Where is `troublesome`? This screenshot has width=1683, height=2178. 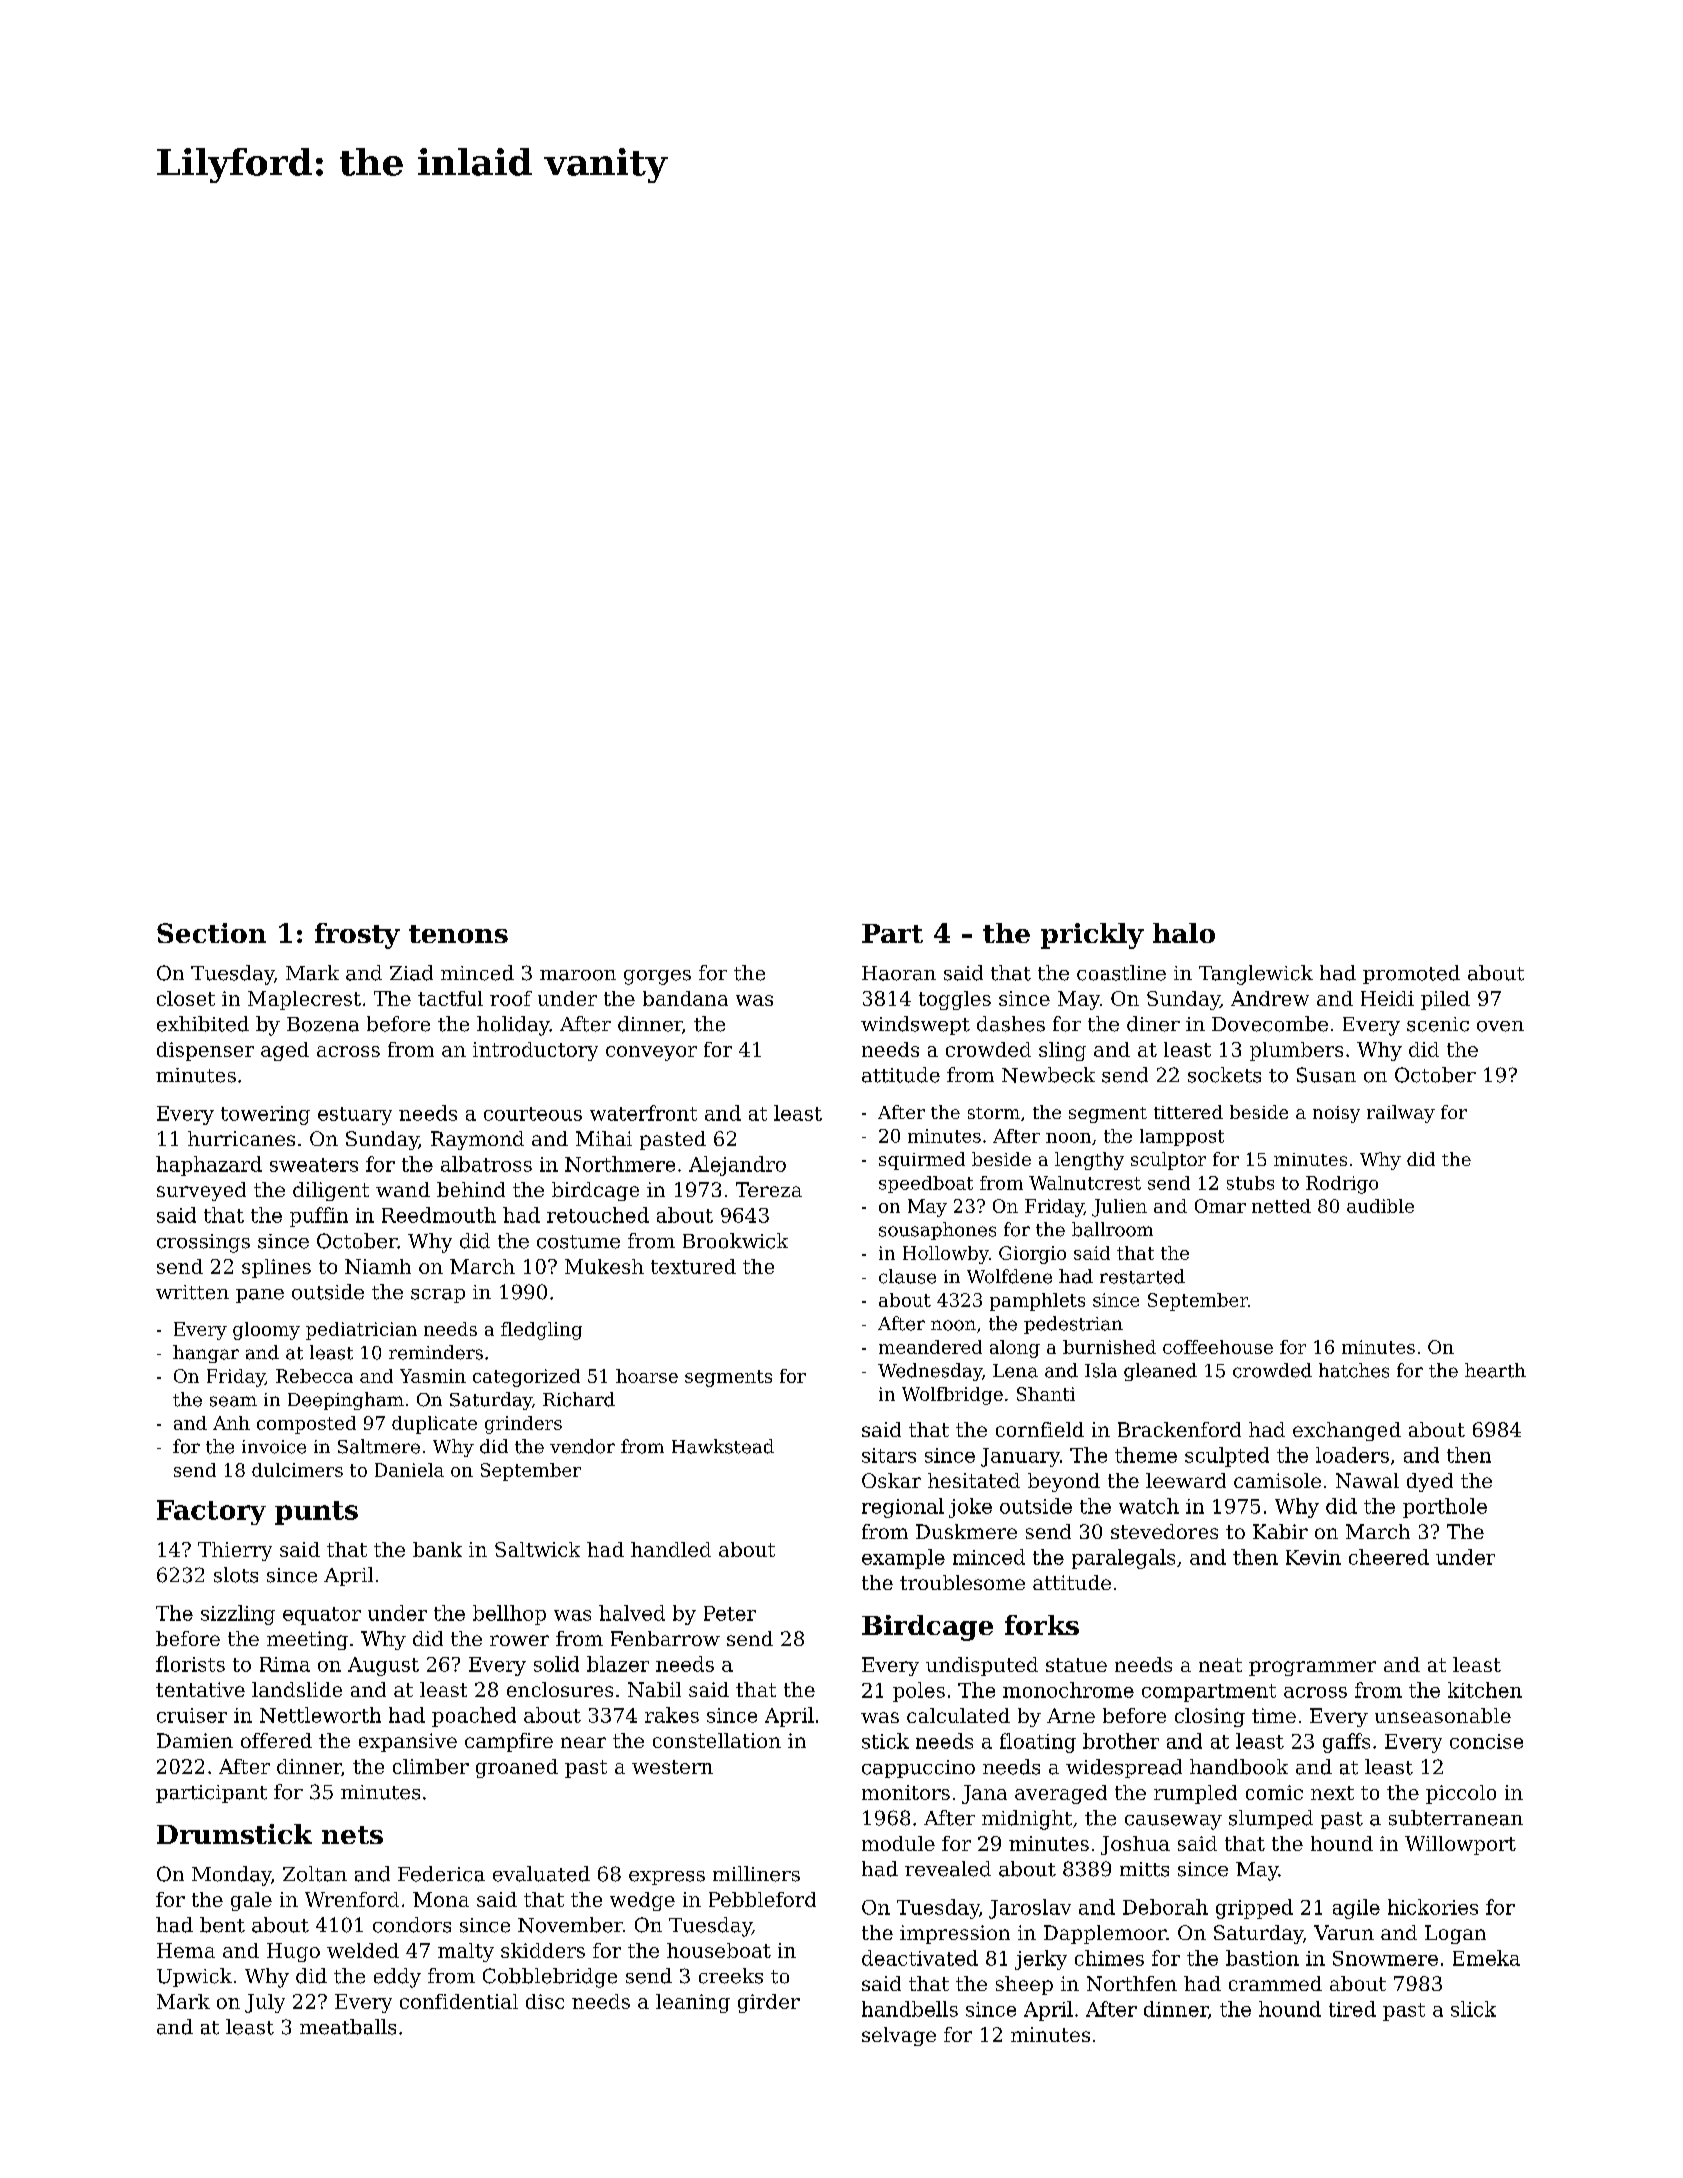
troublesome is located at coordinates (962, 1582).
